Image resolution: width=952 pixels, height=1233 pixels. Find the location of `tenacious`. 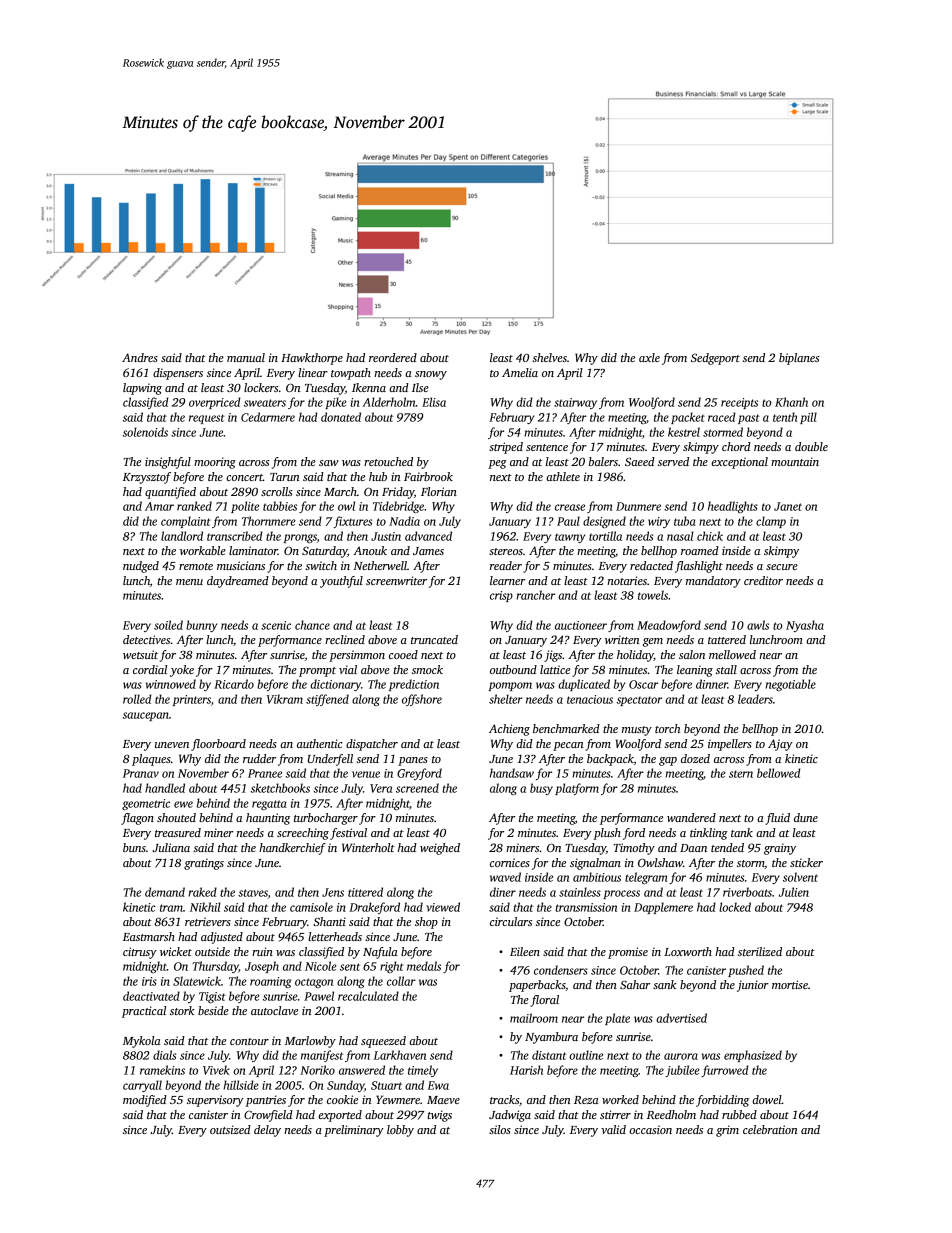

tenacious is located at coordinates (590, 699).
